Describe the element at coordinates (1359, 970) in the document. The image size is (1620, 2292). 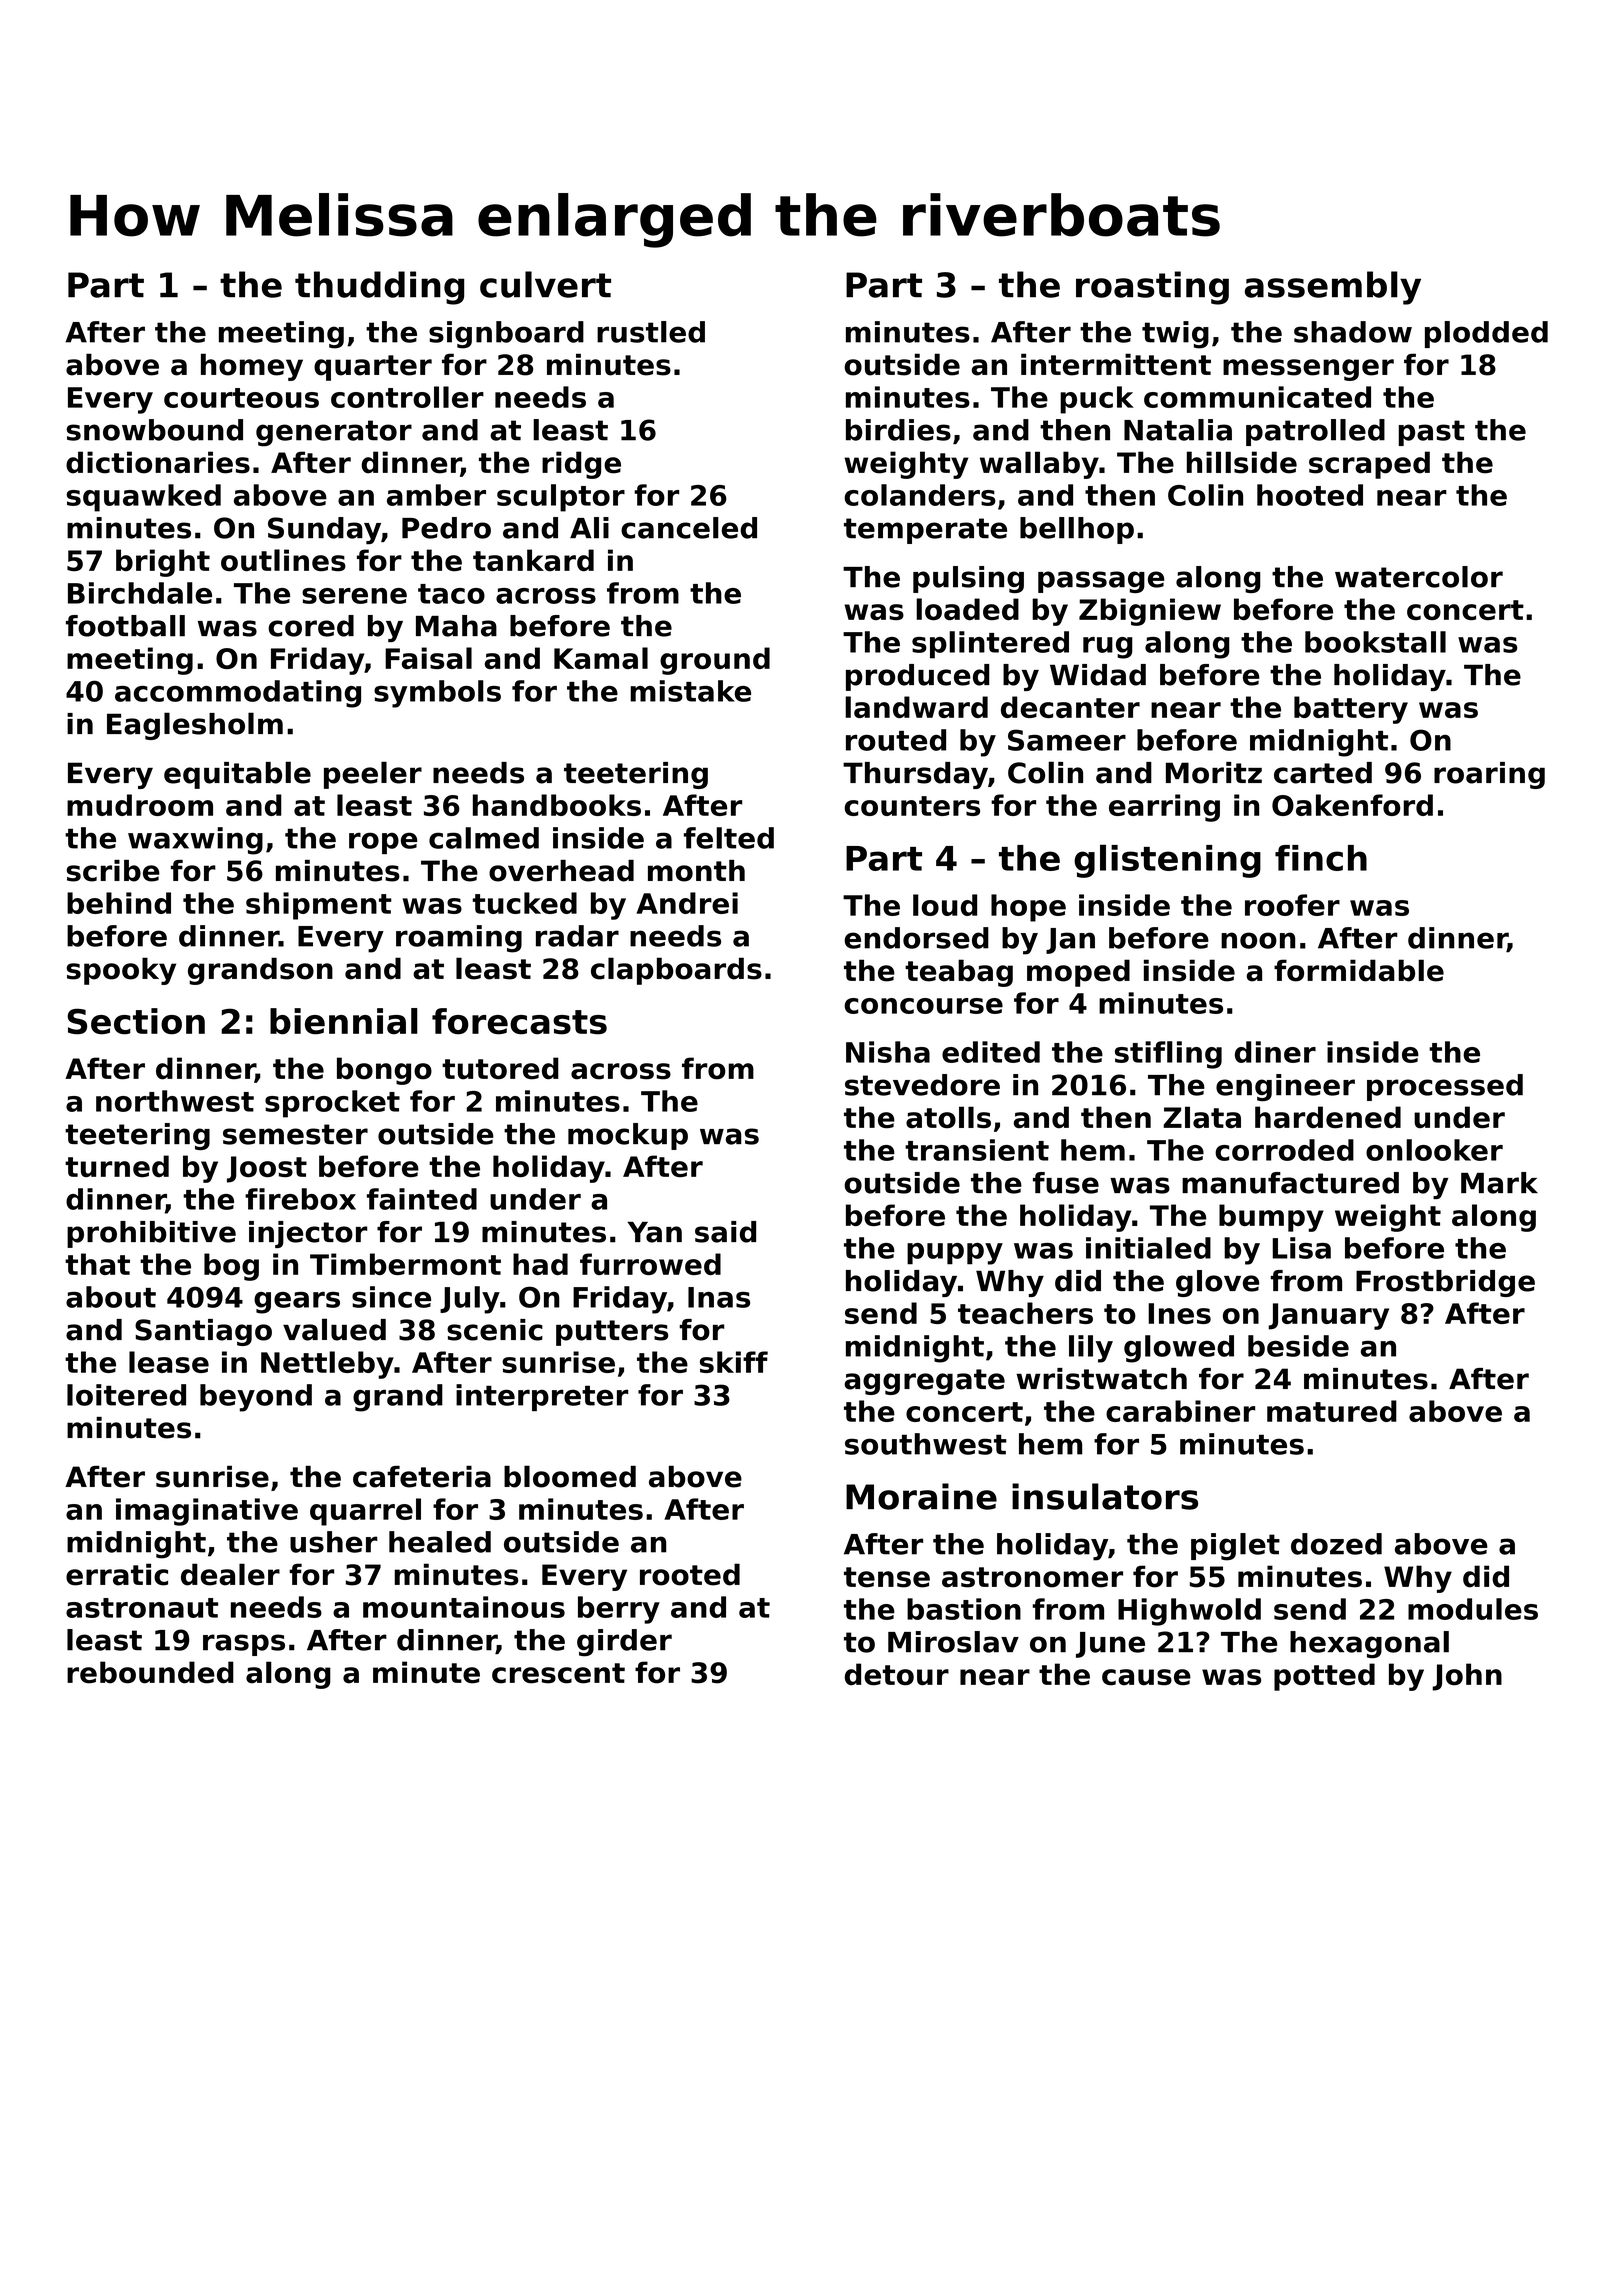
I see `formidable` at that location.
